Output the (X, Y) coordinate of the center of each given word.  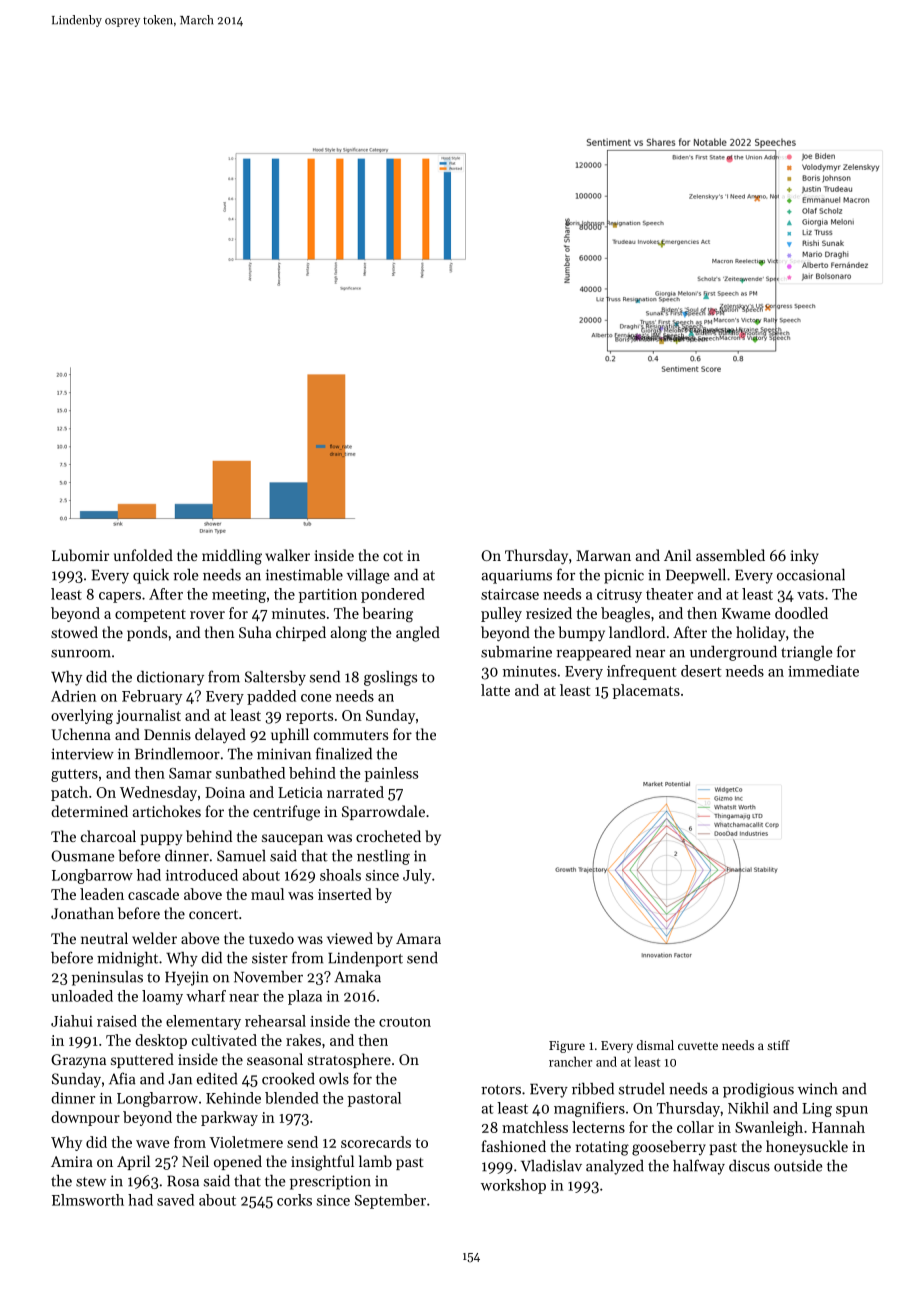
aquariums (517, 576)
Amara (418, 938)
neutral (104, 938)
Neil (195, 1161)
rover (207, 615)
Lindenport (365, 959)
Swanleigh (769, 1129)
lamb (375, 1161)
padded (271, 697)
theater (669, 594)
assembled (730, 555)
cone (316, 698)
